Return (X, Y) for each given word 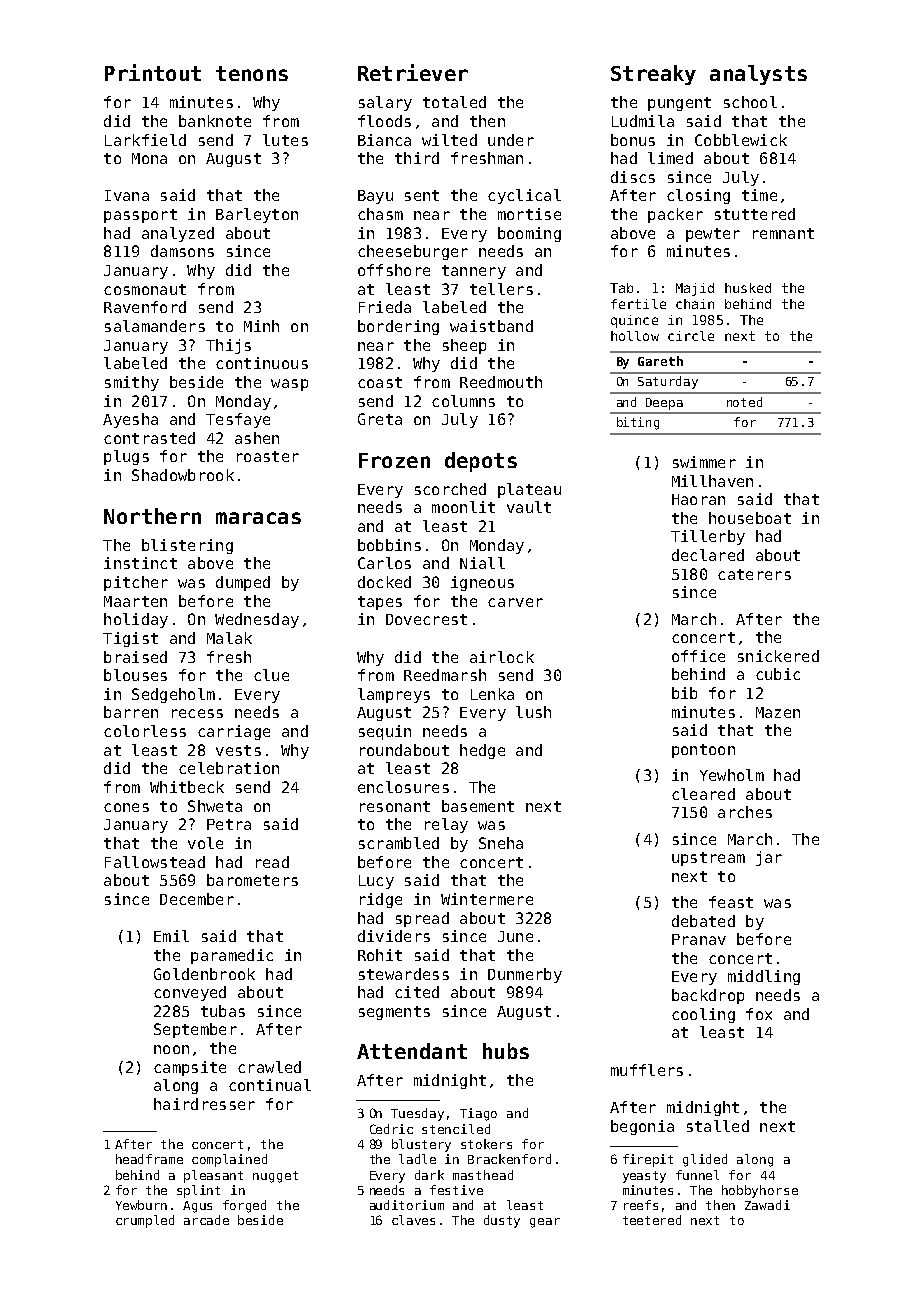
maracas (258, 518)
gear (545, 1223)
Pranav (699, 939)
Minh (261, 326)
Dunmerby (525, 975)
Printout (153, 72)
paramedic (232, 956)
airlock (502, 657)
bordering (398, 327)
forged (244, 1206)
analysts (758, 75)
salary (385, 103)
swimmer (704, 462)
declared (708, 555)
